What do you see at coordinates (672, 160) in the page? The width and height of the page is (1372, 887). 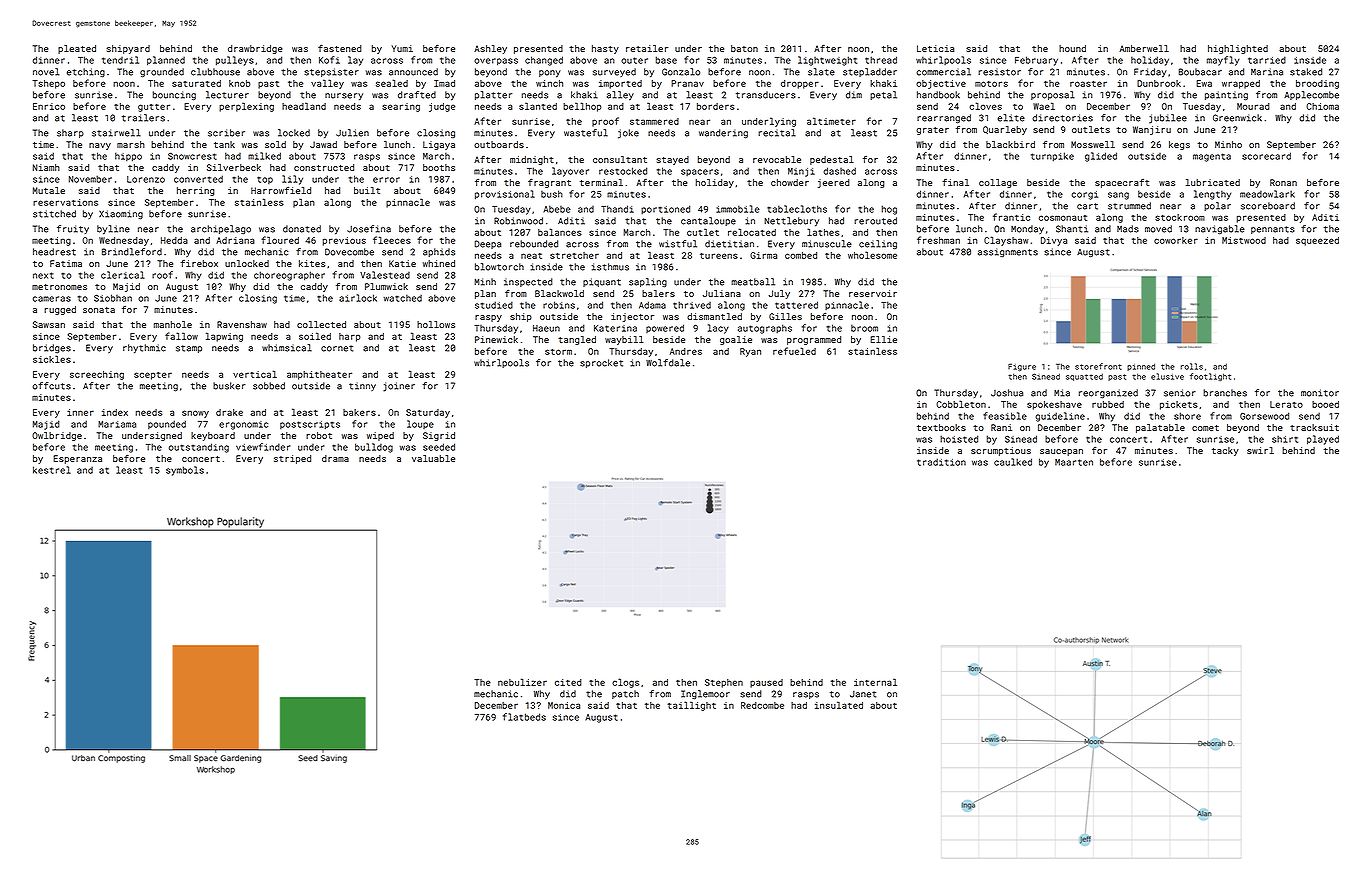 I see `stayed` at bounding box center [672, 160].
